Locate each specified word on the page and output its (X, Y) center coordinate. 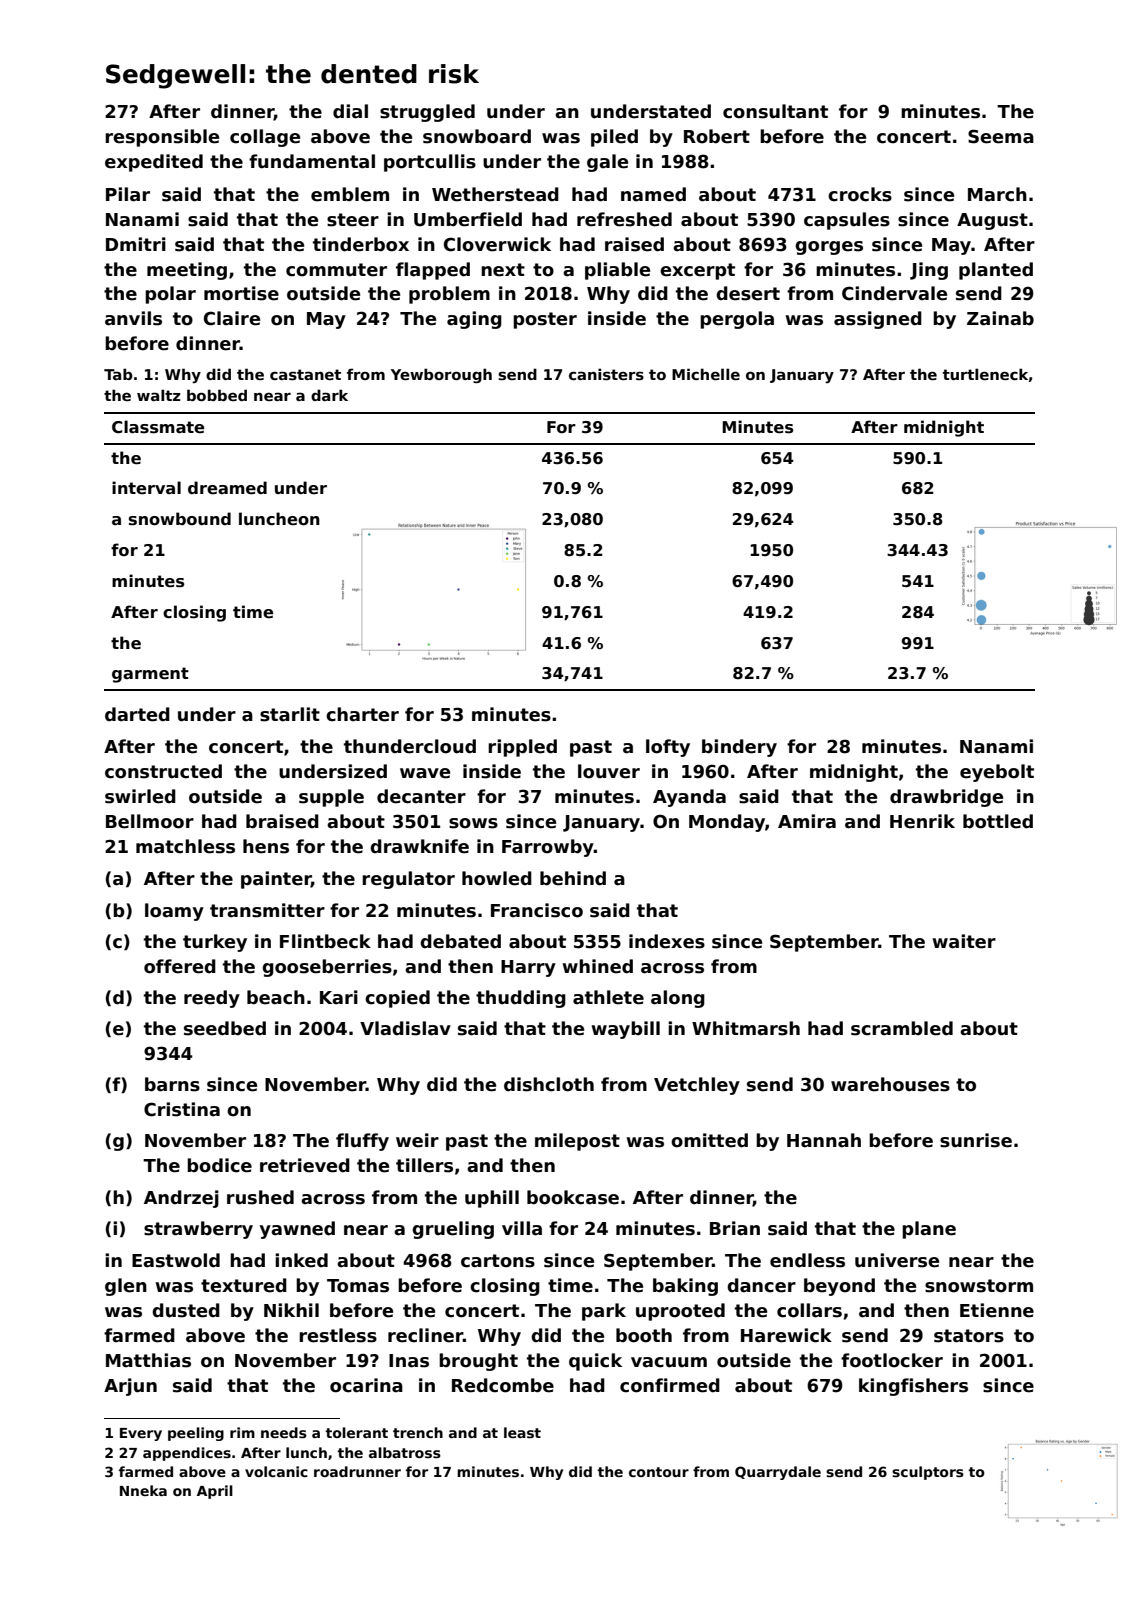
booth (644, 1335)
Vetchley (697, 1086)
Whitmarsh (746, 1028)
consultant (775, 111)
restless (338, 1335)
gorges (829, 248)
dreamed (227, 488)
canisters (606, 374)
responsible (162, 138)
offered (180, 966)
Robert (717, 136)
